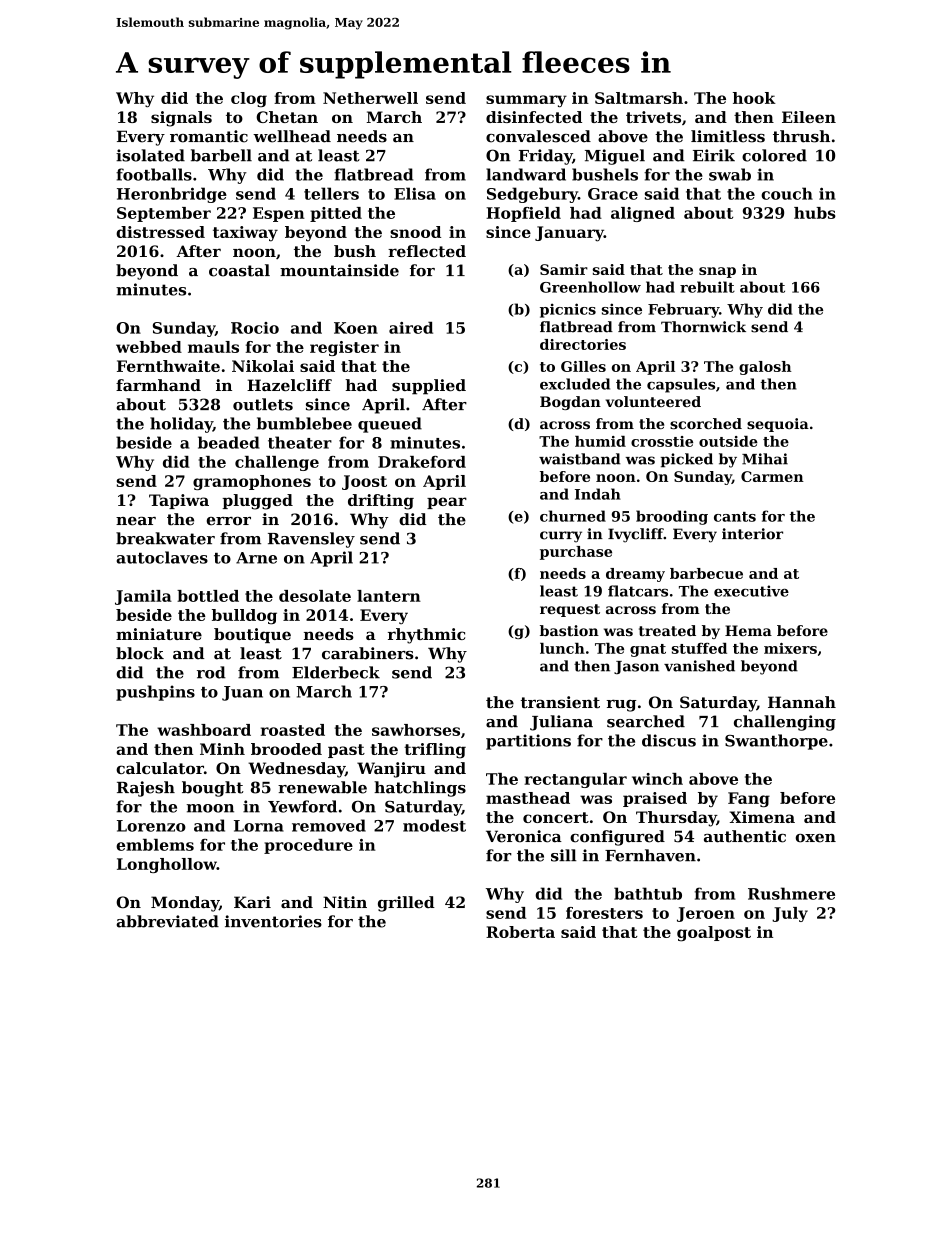 The height and width of the screenshot is (1233, 952). Describe the element at coordinates (717, 272) in the screenshot. I see `snap` at that location.
